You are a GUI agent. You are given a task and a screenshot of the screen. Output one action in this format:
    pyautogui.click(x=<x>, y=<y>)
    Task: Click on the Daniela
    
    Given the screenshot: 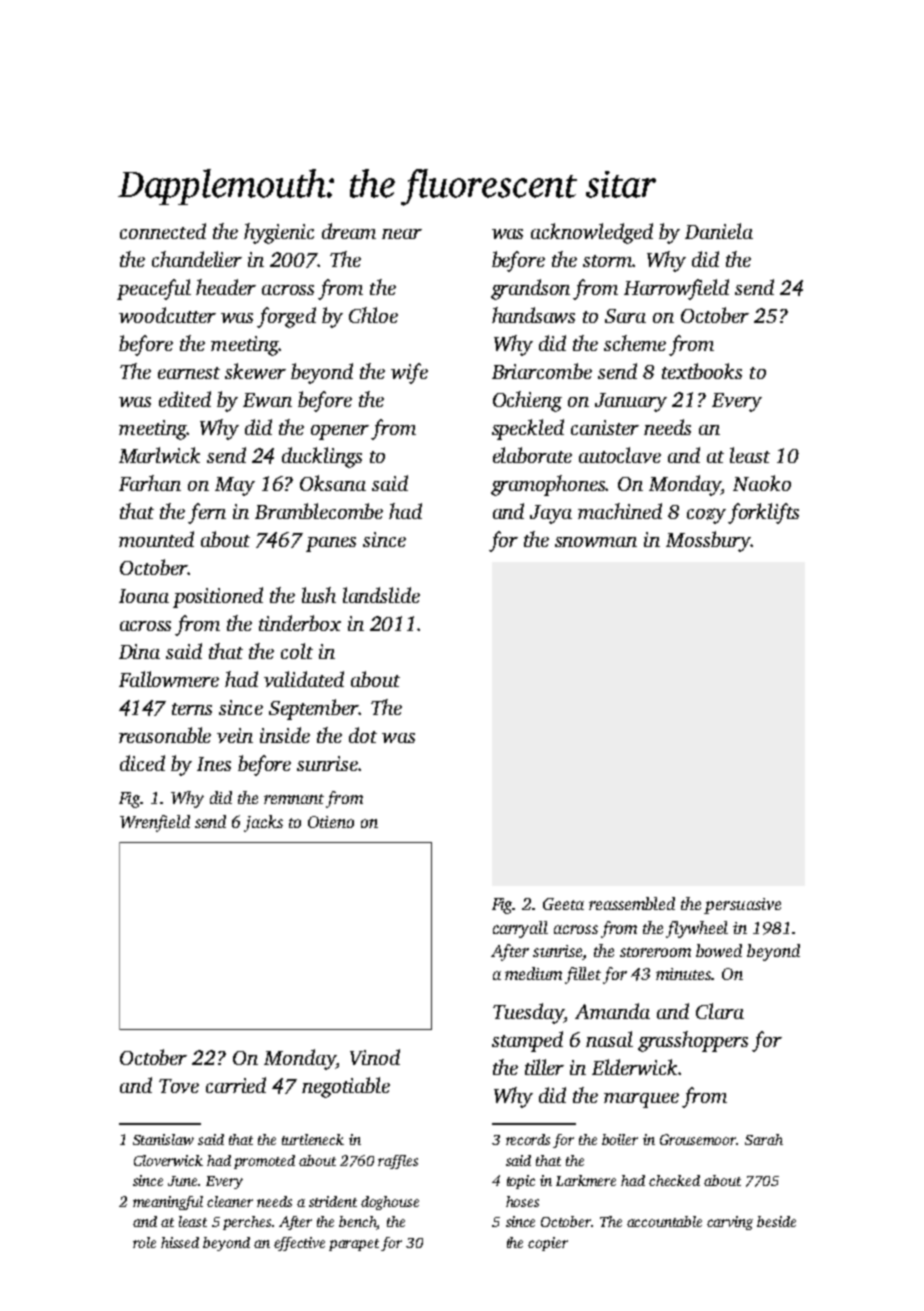 What is the action you would take?
    pyautogui.click(x=719, y=231)
